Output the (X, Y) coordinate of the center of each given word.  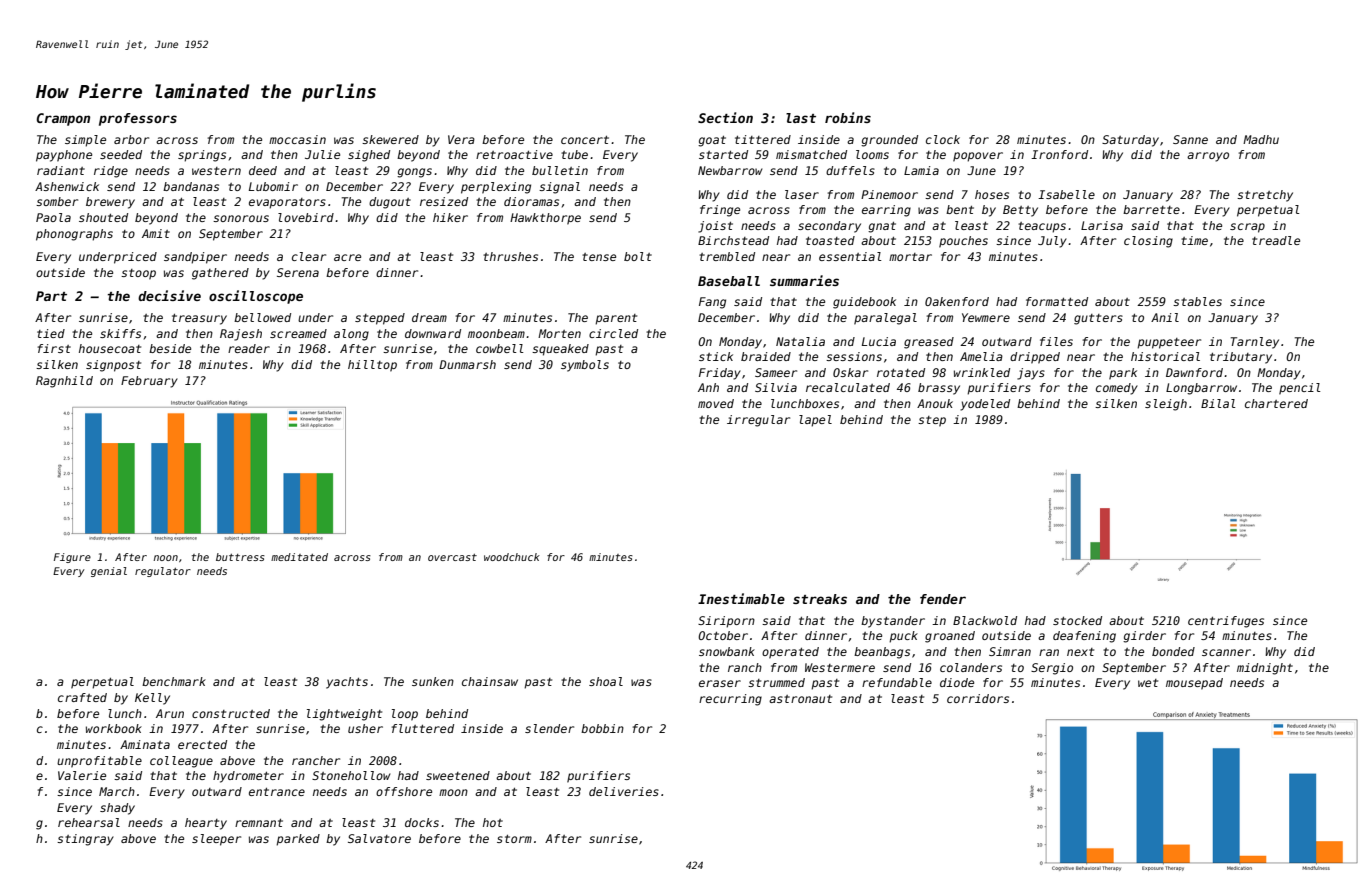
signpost (113, 366)
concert (585, 140)
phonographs (74, 235)
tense (599, 257)
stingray (85, 840)
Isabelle (1066, 194)
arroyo (1208, 157)
